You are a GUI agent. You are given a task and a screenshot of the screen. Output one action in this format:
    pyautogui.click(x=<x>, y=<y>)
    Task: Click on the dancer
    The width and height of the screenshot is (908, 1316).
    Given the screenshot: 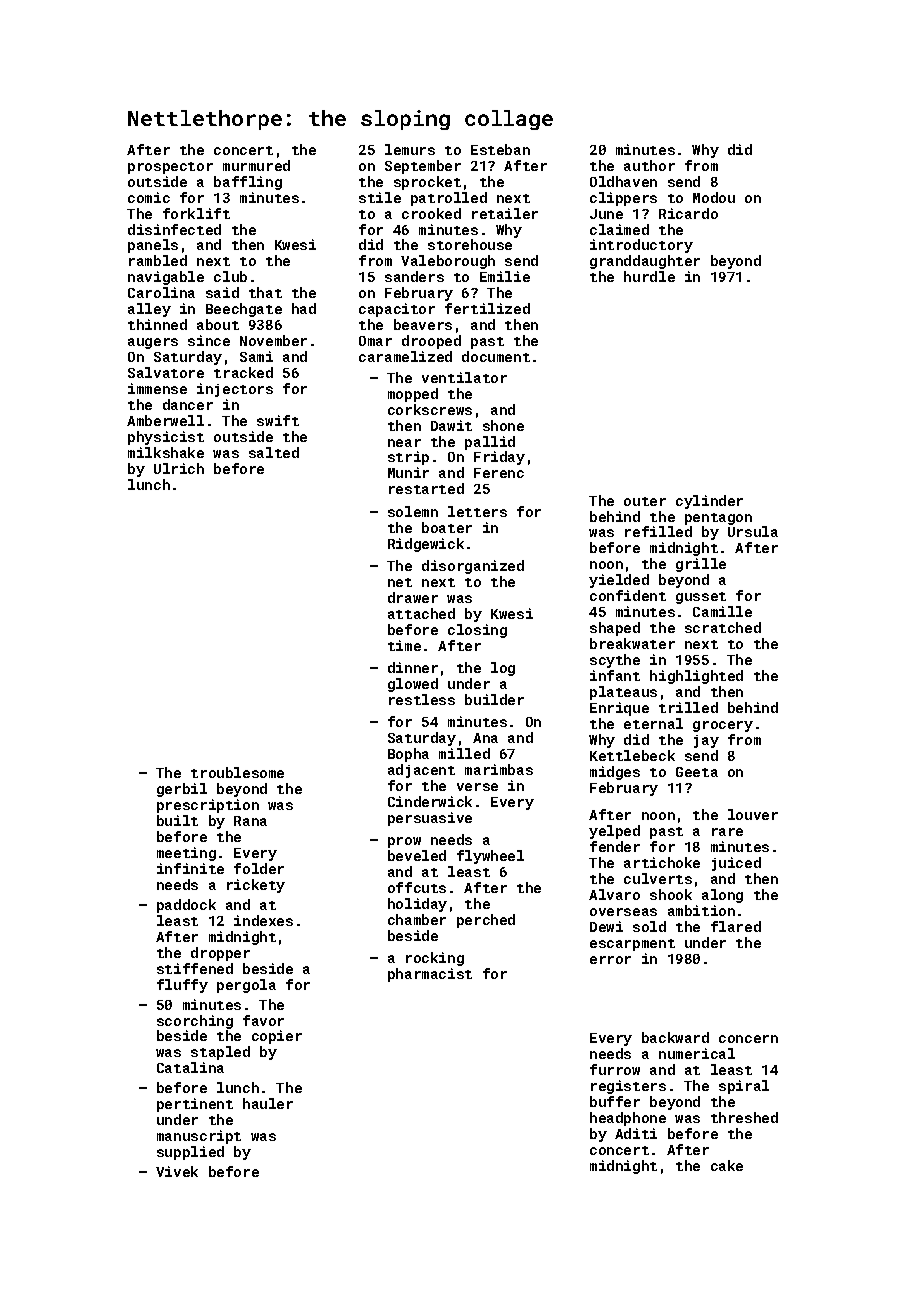 What is the action you would take?
    pyautogui.click(x=188, y=404)
